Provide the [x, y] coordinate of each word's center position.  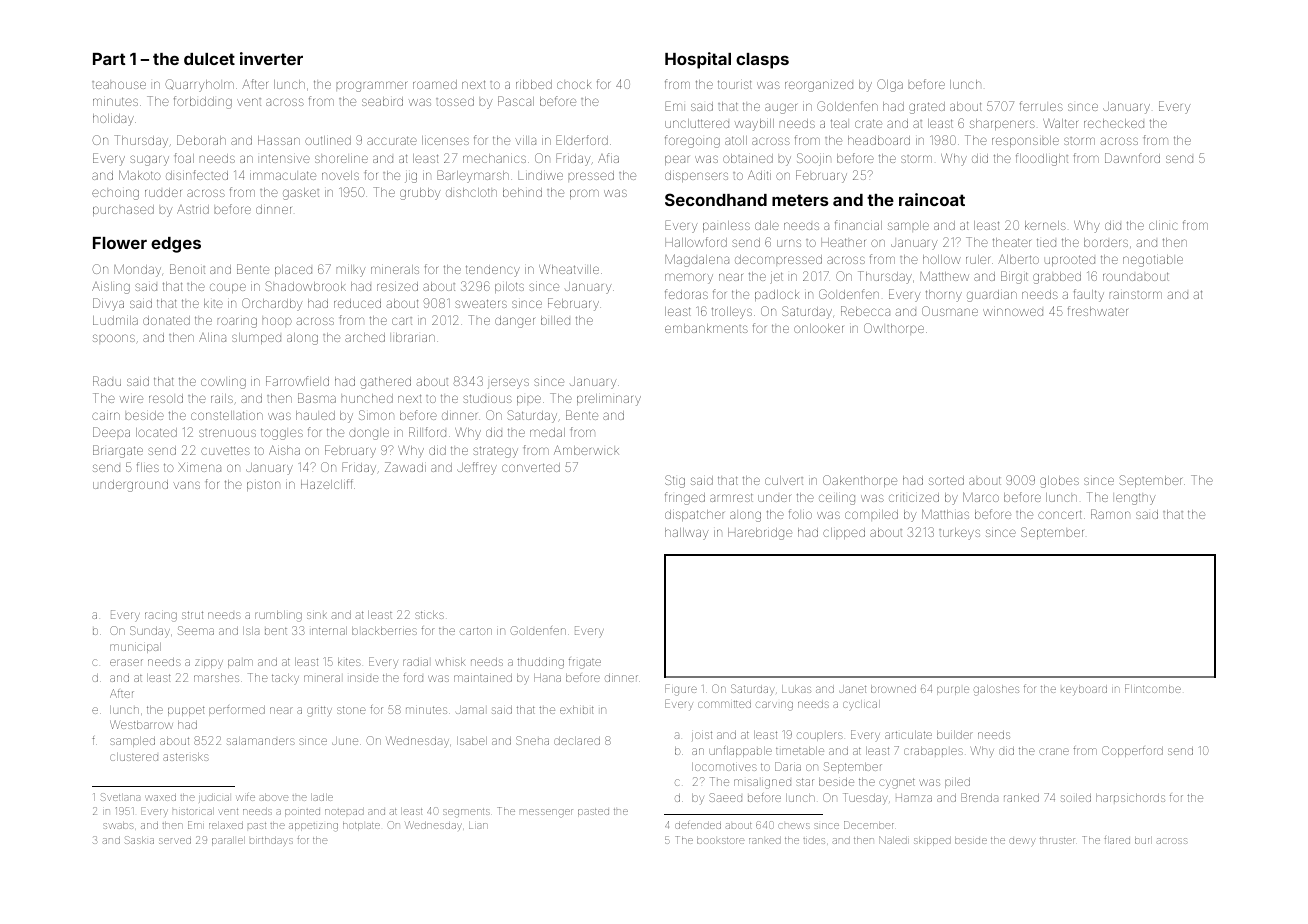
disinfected [197, 175]
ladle [322, 797]
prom [584, 194]
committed [724, 704]
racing [161, 617]
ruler [978, 259]
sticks [429, 615]
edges [176, 245]
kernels [1045, 225]
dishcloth [471, 192]
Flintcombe [1153, 688]
